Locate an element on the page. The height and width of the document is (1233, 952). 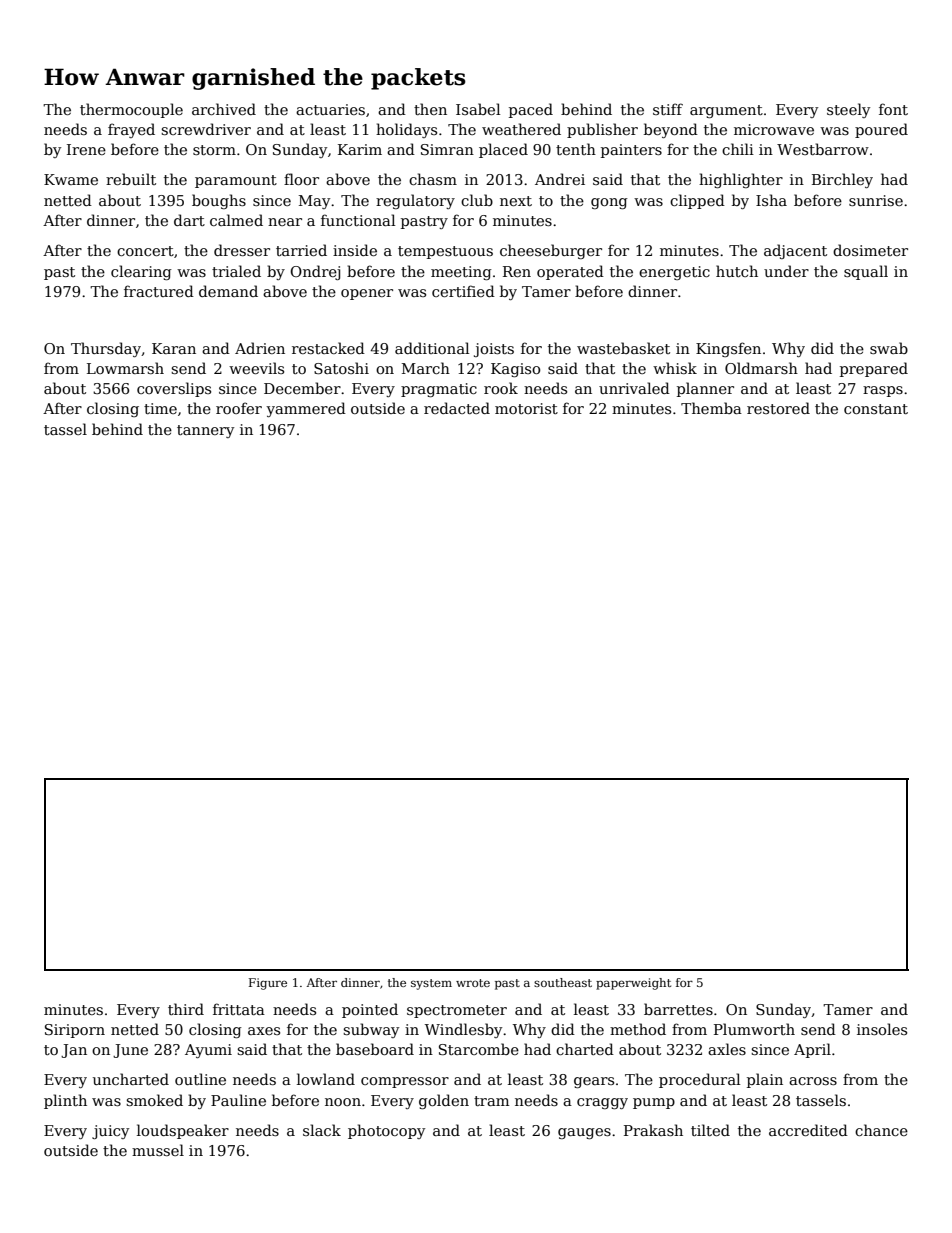
pointed is located at coordinates (370, 1010).
